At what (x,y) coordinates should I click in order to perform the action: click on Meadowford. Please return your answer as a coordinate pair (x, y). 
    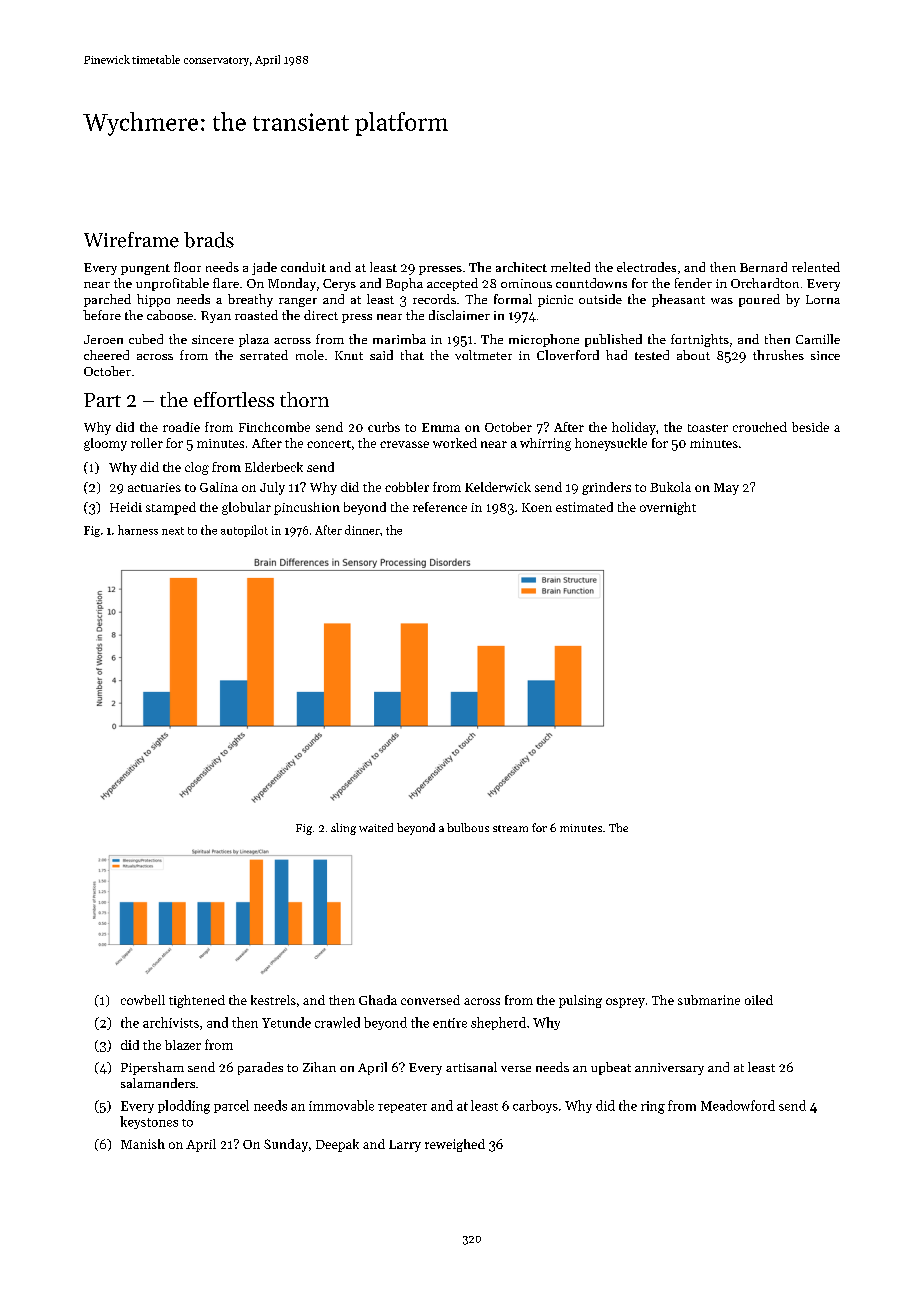
    Looking at the image, I should click on (738, 1105).
